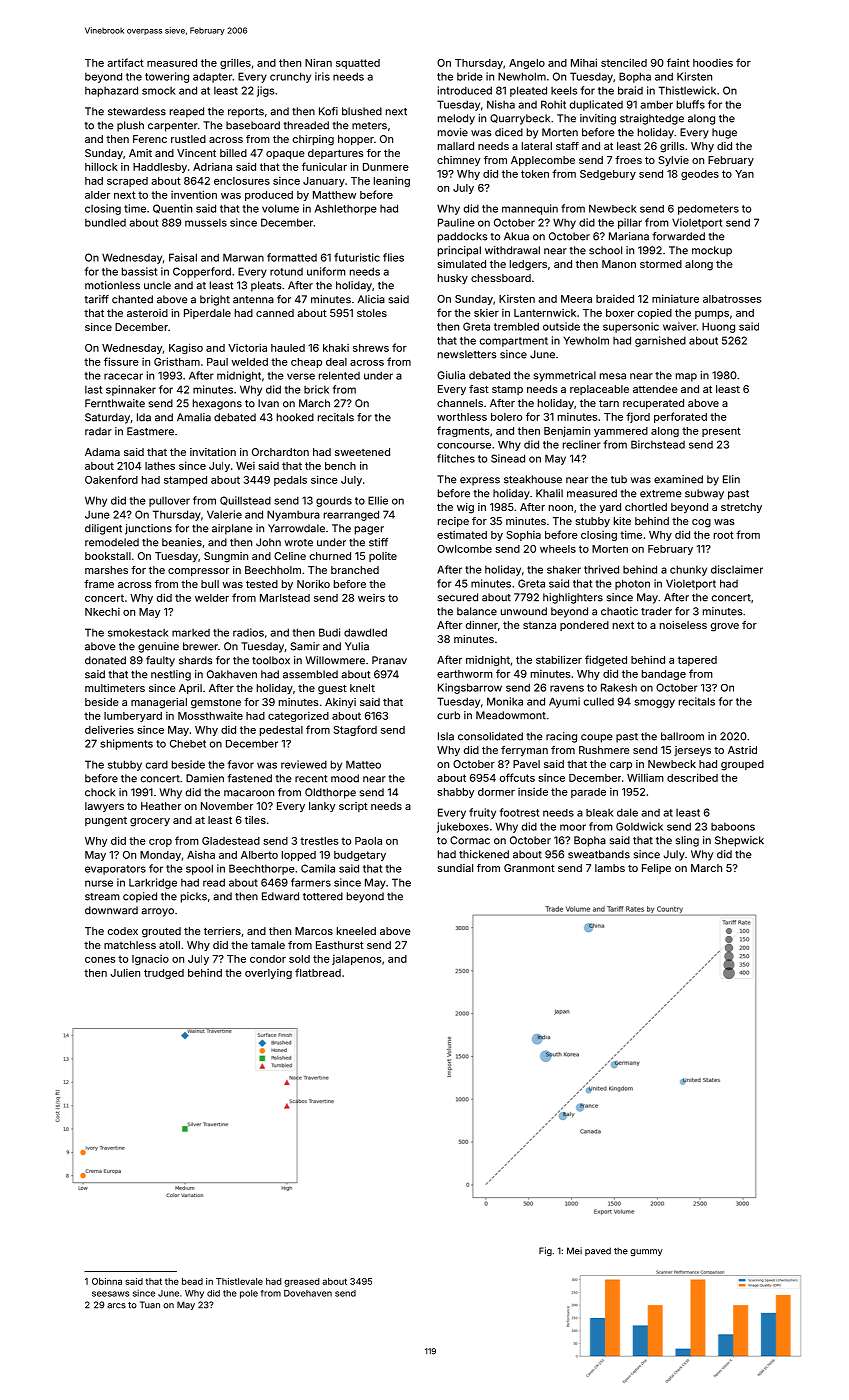 This screenshot has height=1400, width=849. What do you see at coordinates (339, 375) in the screenshot?
I see `relented` at bounding box center [339, 375].
